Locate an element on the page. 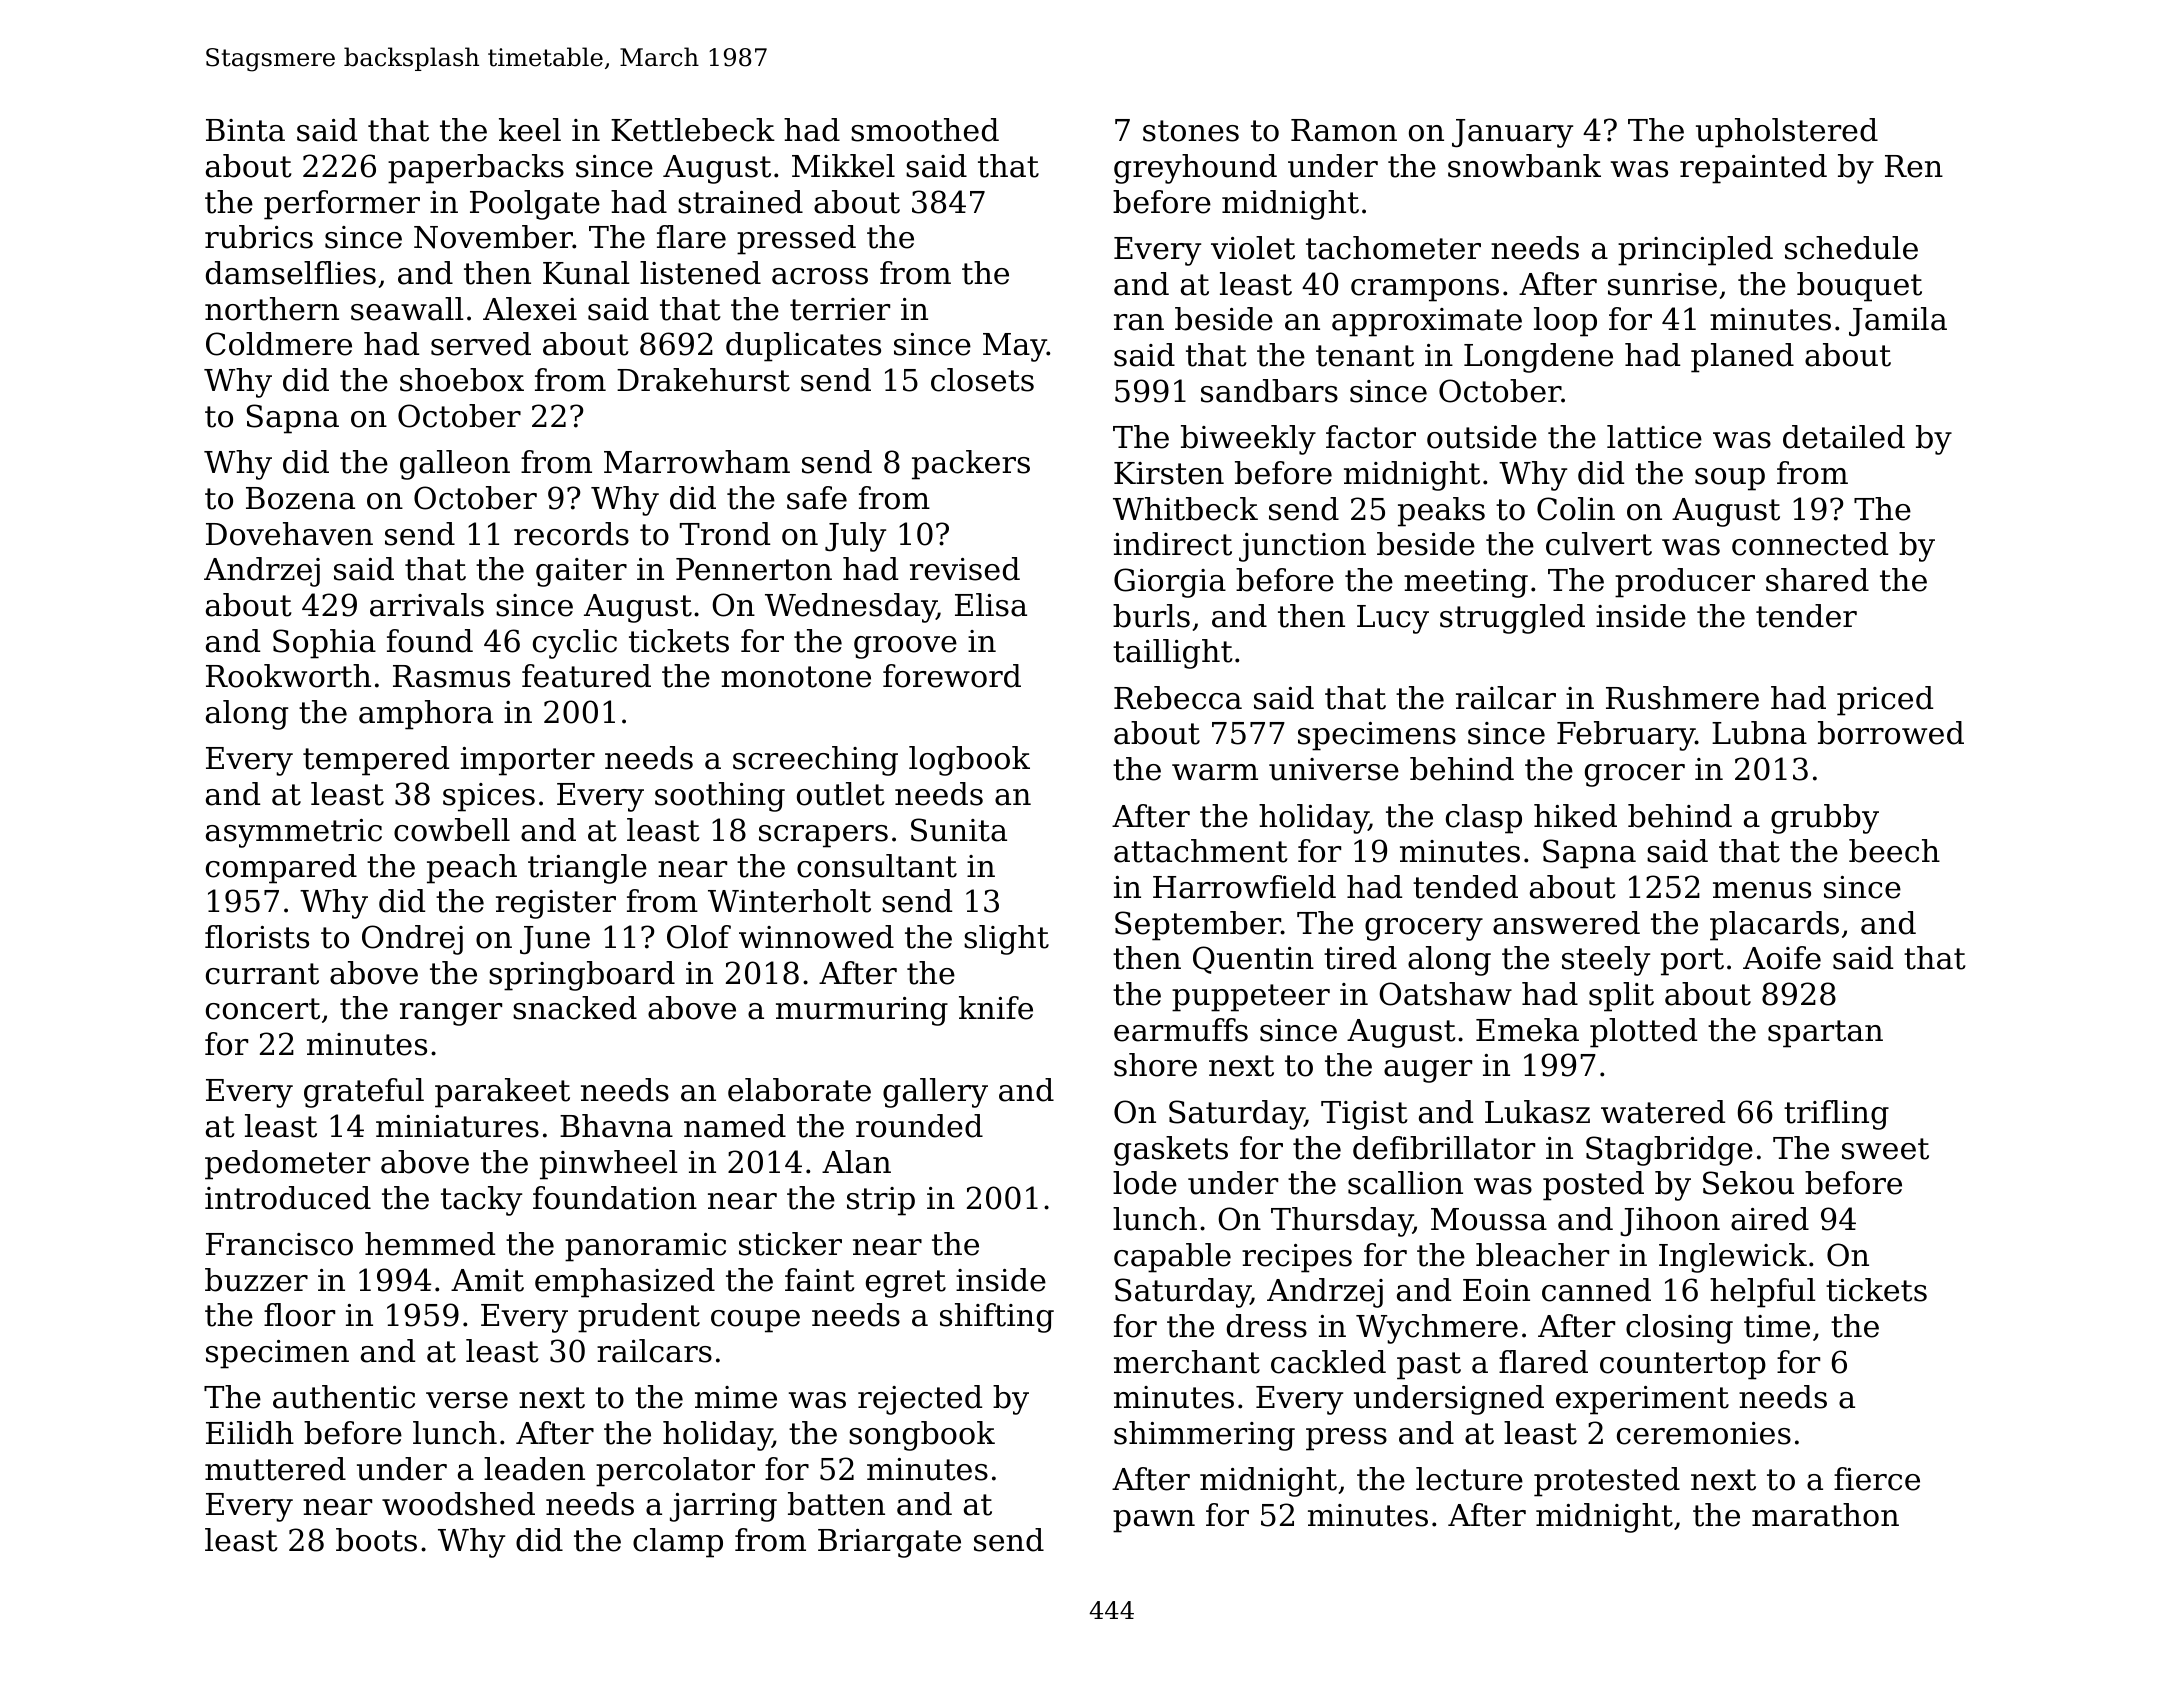  served is located at coordinates (481, 344).
